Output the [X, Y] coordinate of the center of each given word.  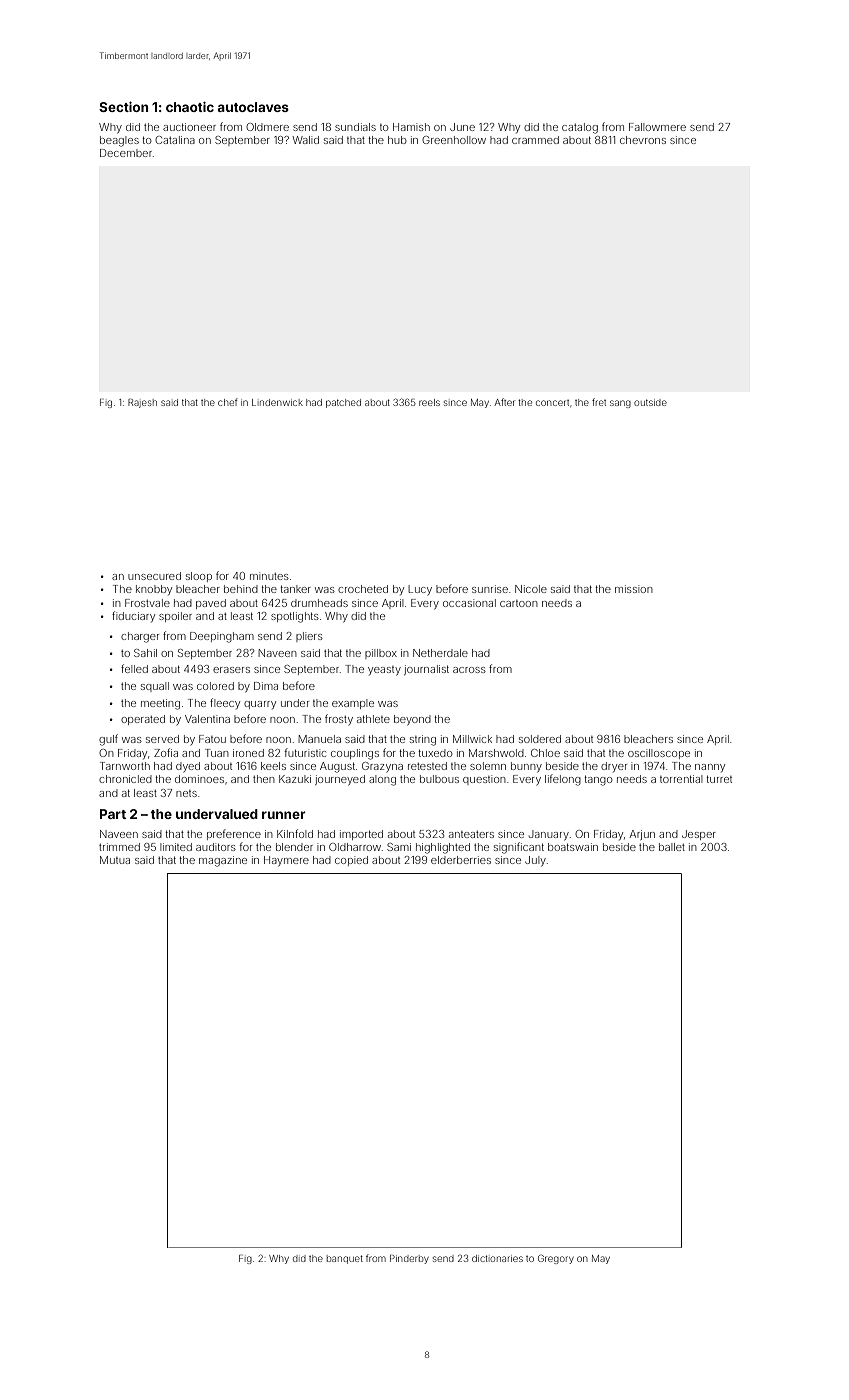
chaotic [190, 107]
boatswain [573, 847]
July [535, 861]
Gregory [556, 1259]
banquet [345, 1259]
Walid [305, 140]
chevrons [643, 140]
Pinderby [409, 1259]
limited [176, 847]
